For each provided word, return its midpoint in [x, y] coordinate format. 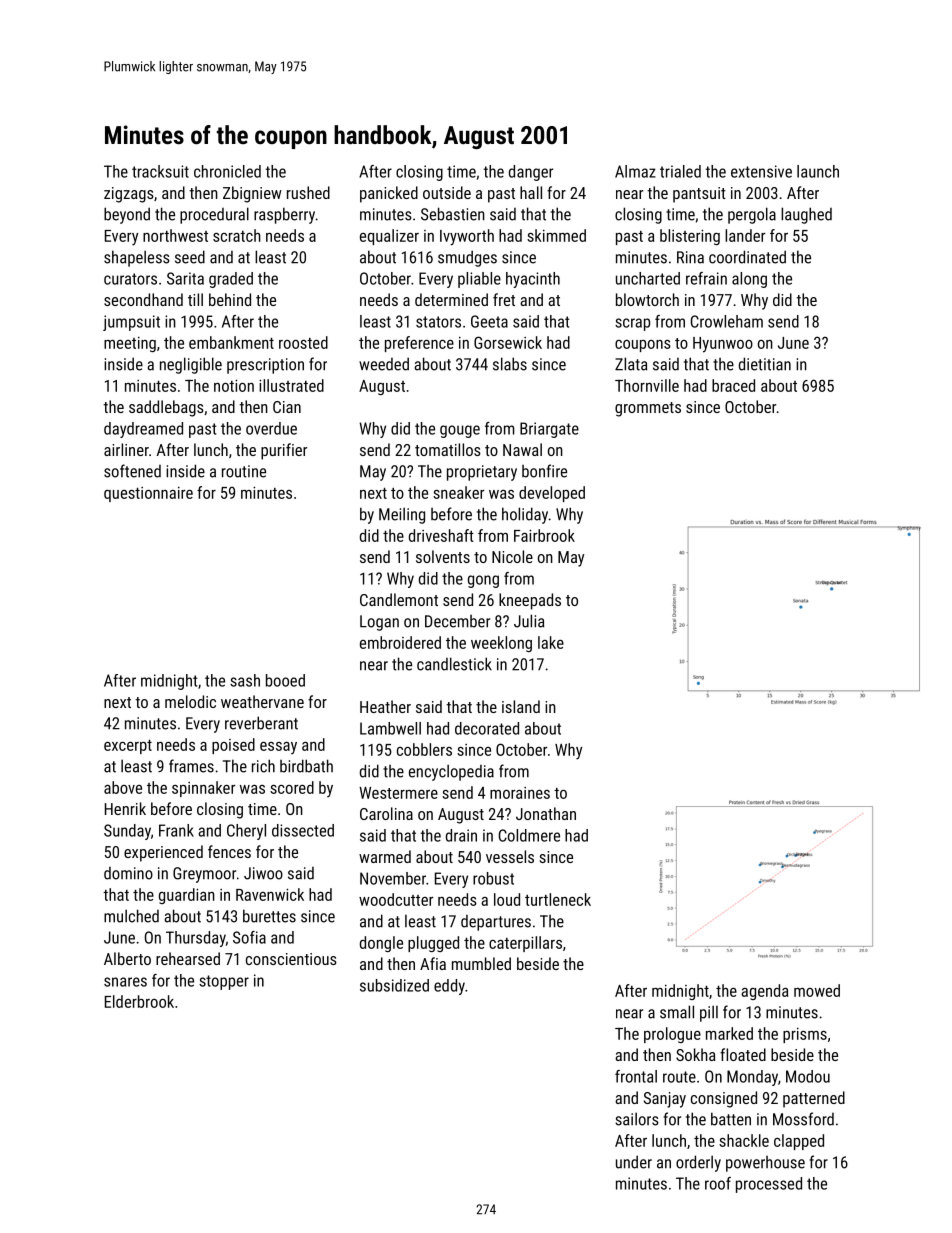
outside [447, 192]
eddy [449, 987]
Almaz [635, 171]
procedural [214, 215]
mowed [817, 990]
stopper [224, 982]
